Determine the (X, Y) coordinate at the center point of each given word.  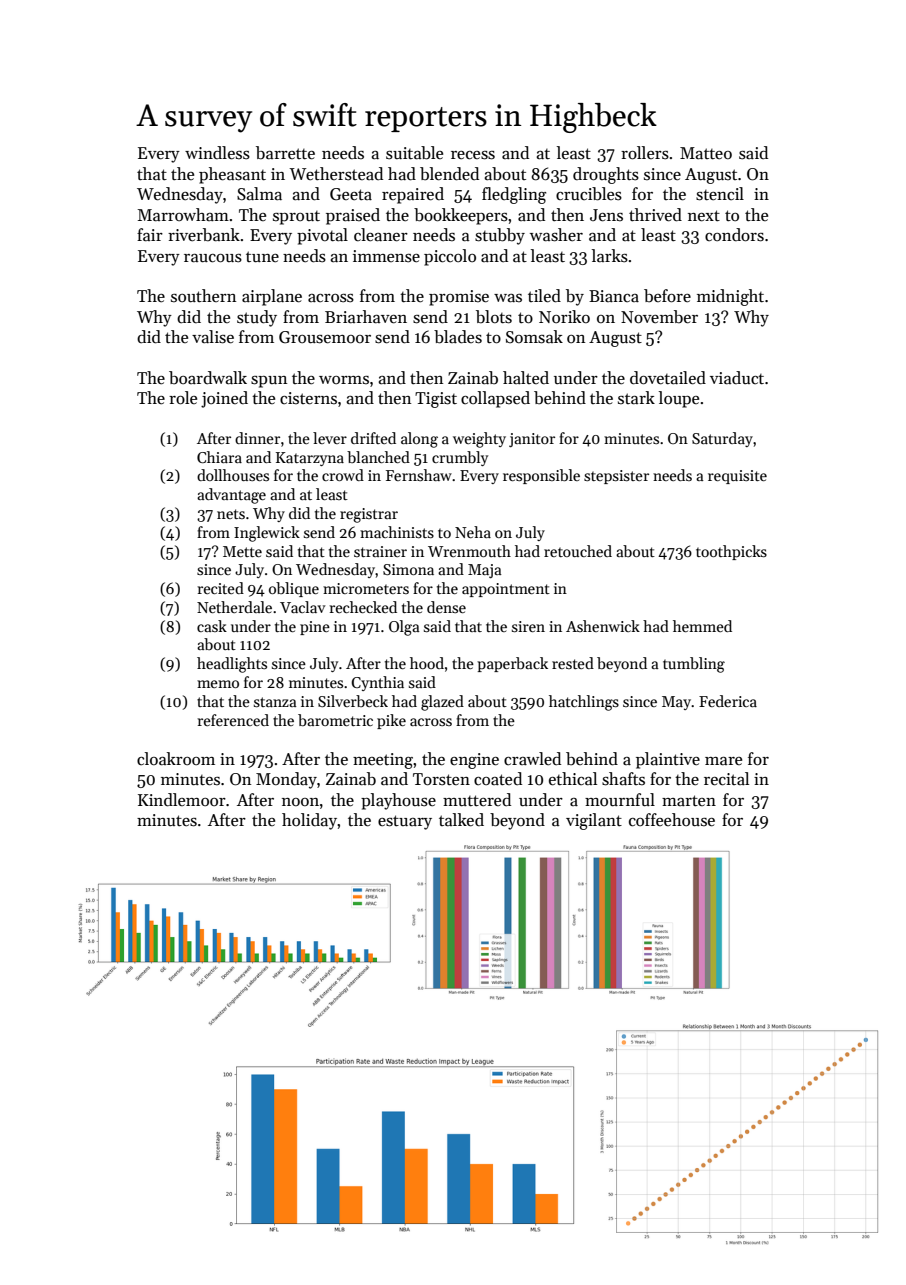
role (183, 398)
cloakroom (176, 759)
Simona (408, 569)
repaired (413, 195)
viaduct (737, 378)
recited (220, 588)
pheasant (232, 175)
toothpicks (731, 552)
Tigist (436, 400)
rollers (645, 153)
